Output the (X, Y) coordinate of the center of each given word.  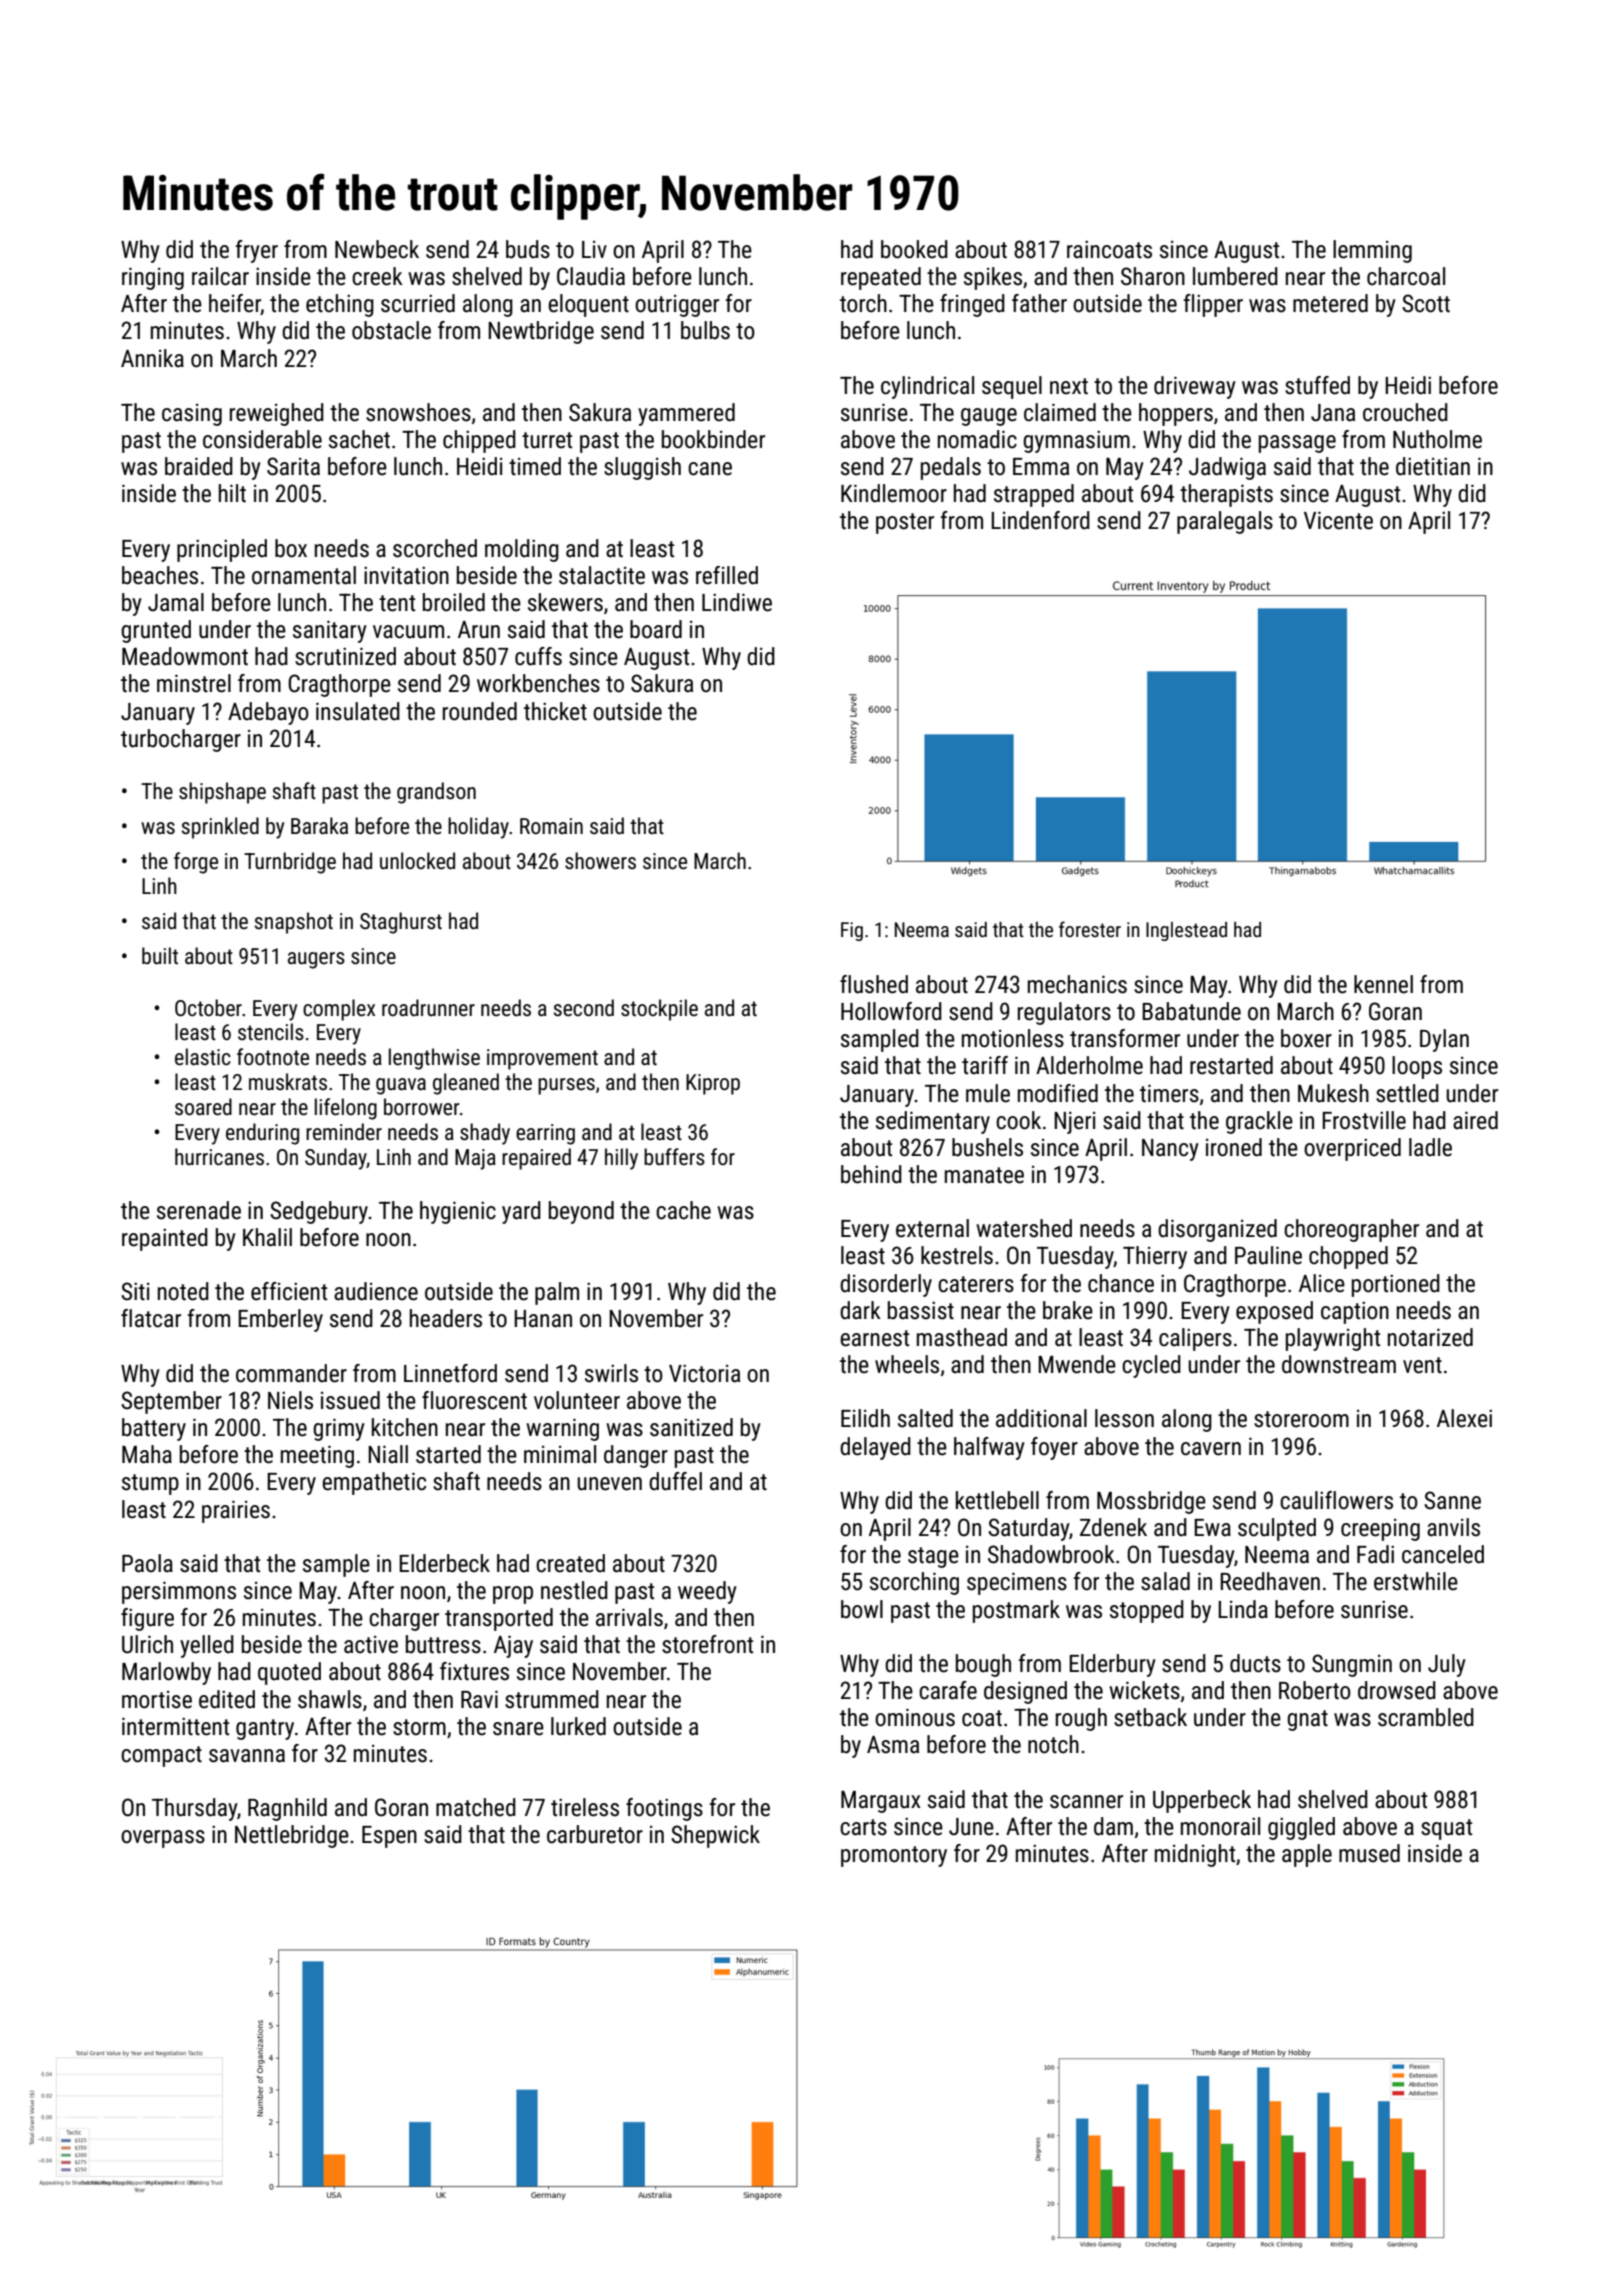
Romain (551, 826)
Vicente (1338, 520)
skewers (565, 602)
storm (419, 1727)
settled (1407, 1093)
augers (316, 960)
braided (199, 466)
